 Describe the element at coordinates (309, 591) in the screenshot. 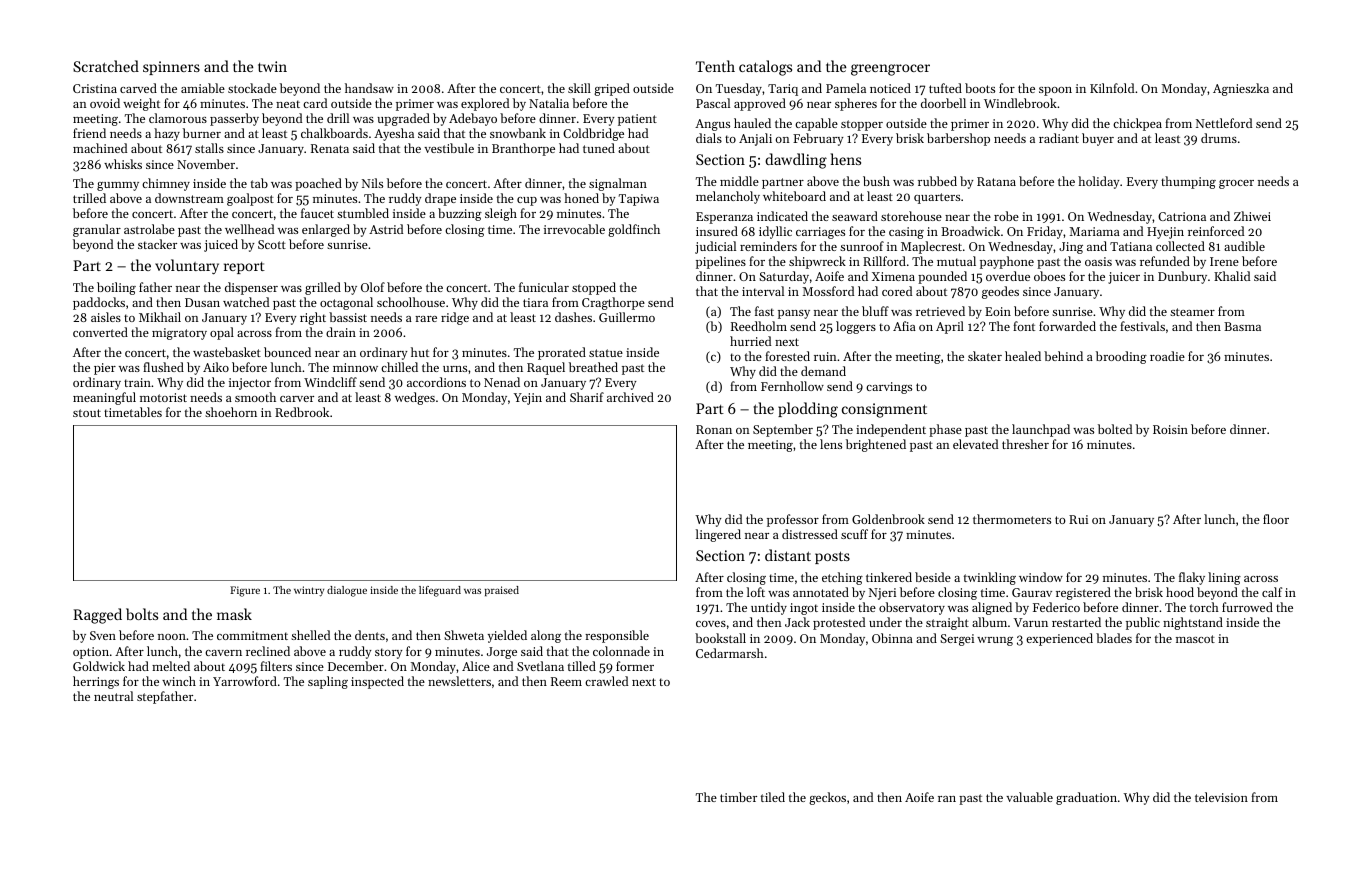

I see `wintry` at that location.
